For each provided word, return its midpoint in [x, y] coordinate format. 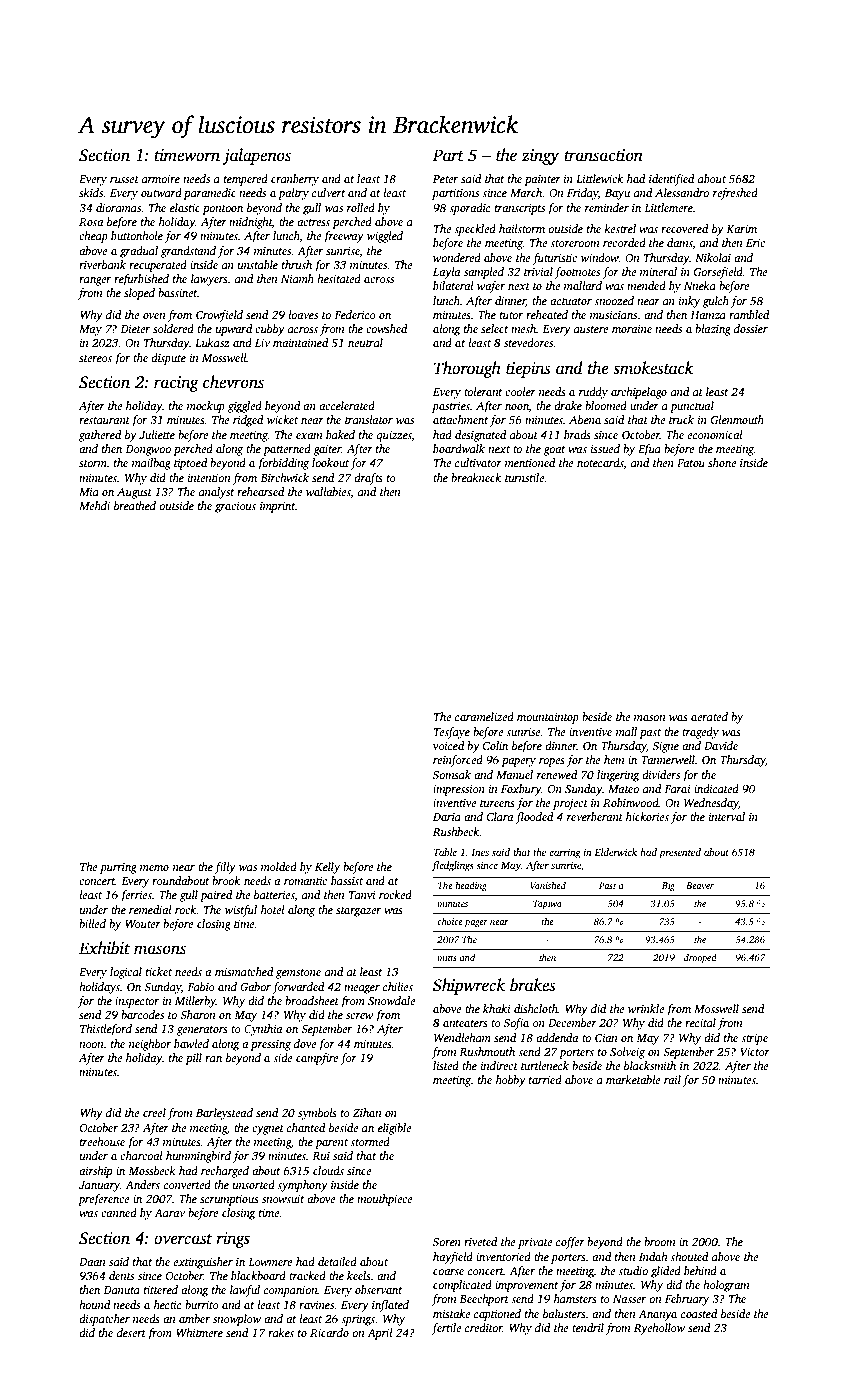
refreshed [735, 194]
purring [118, 868]
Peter [445, 179]
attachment [461, 419]
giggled [245, 407]
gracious [235, 507]
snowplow [237, 1320]
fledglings [453, 866]
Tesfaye [452, 733]
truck [681, 419]
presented [680, 853]
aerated [709, 716]
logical [126, 973]
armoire [161, 179]
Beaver [700, 885]
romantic [305, 881]
